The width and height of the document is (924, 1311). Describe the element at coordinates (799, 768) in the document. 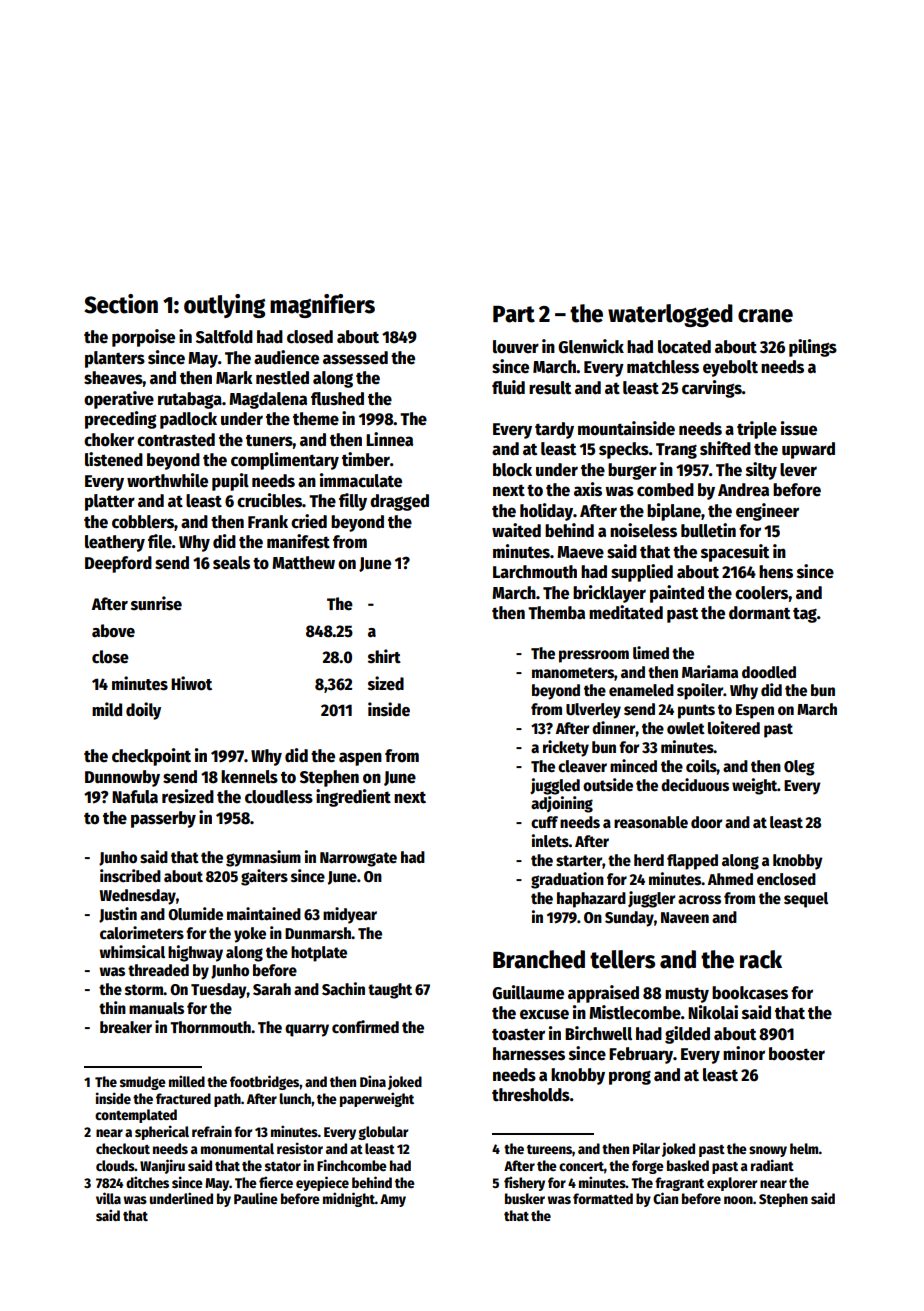

I see `Oleg` at that location.
